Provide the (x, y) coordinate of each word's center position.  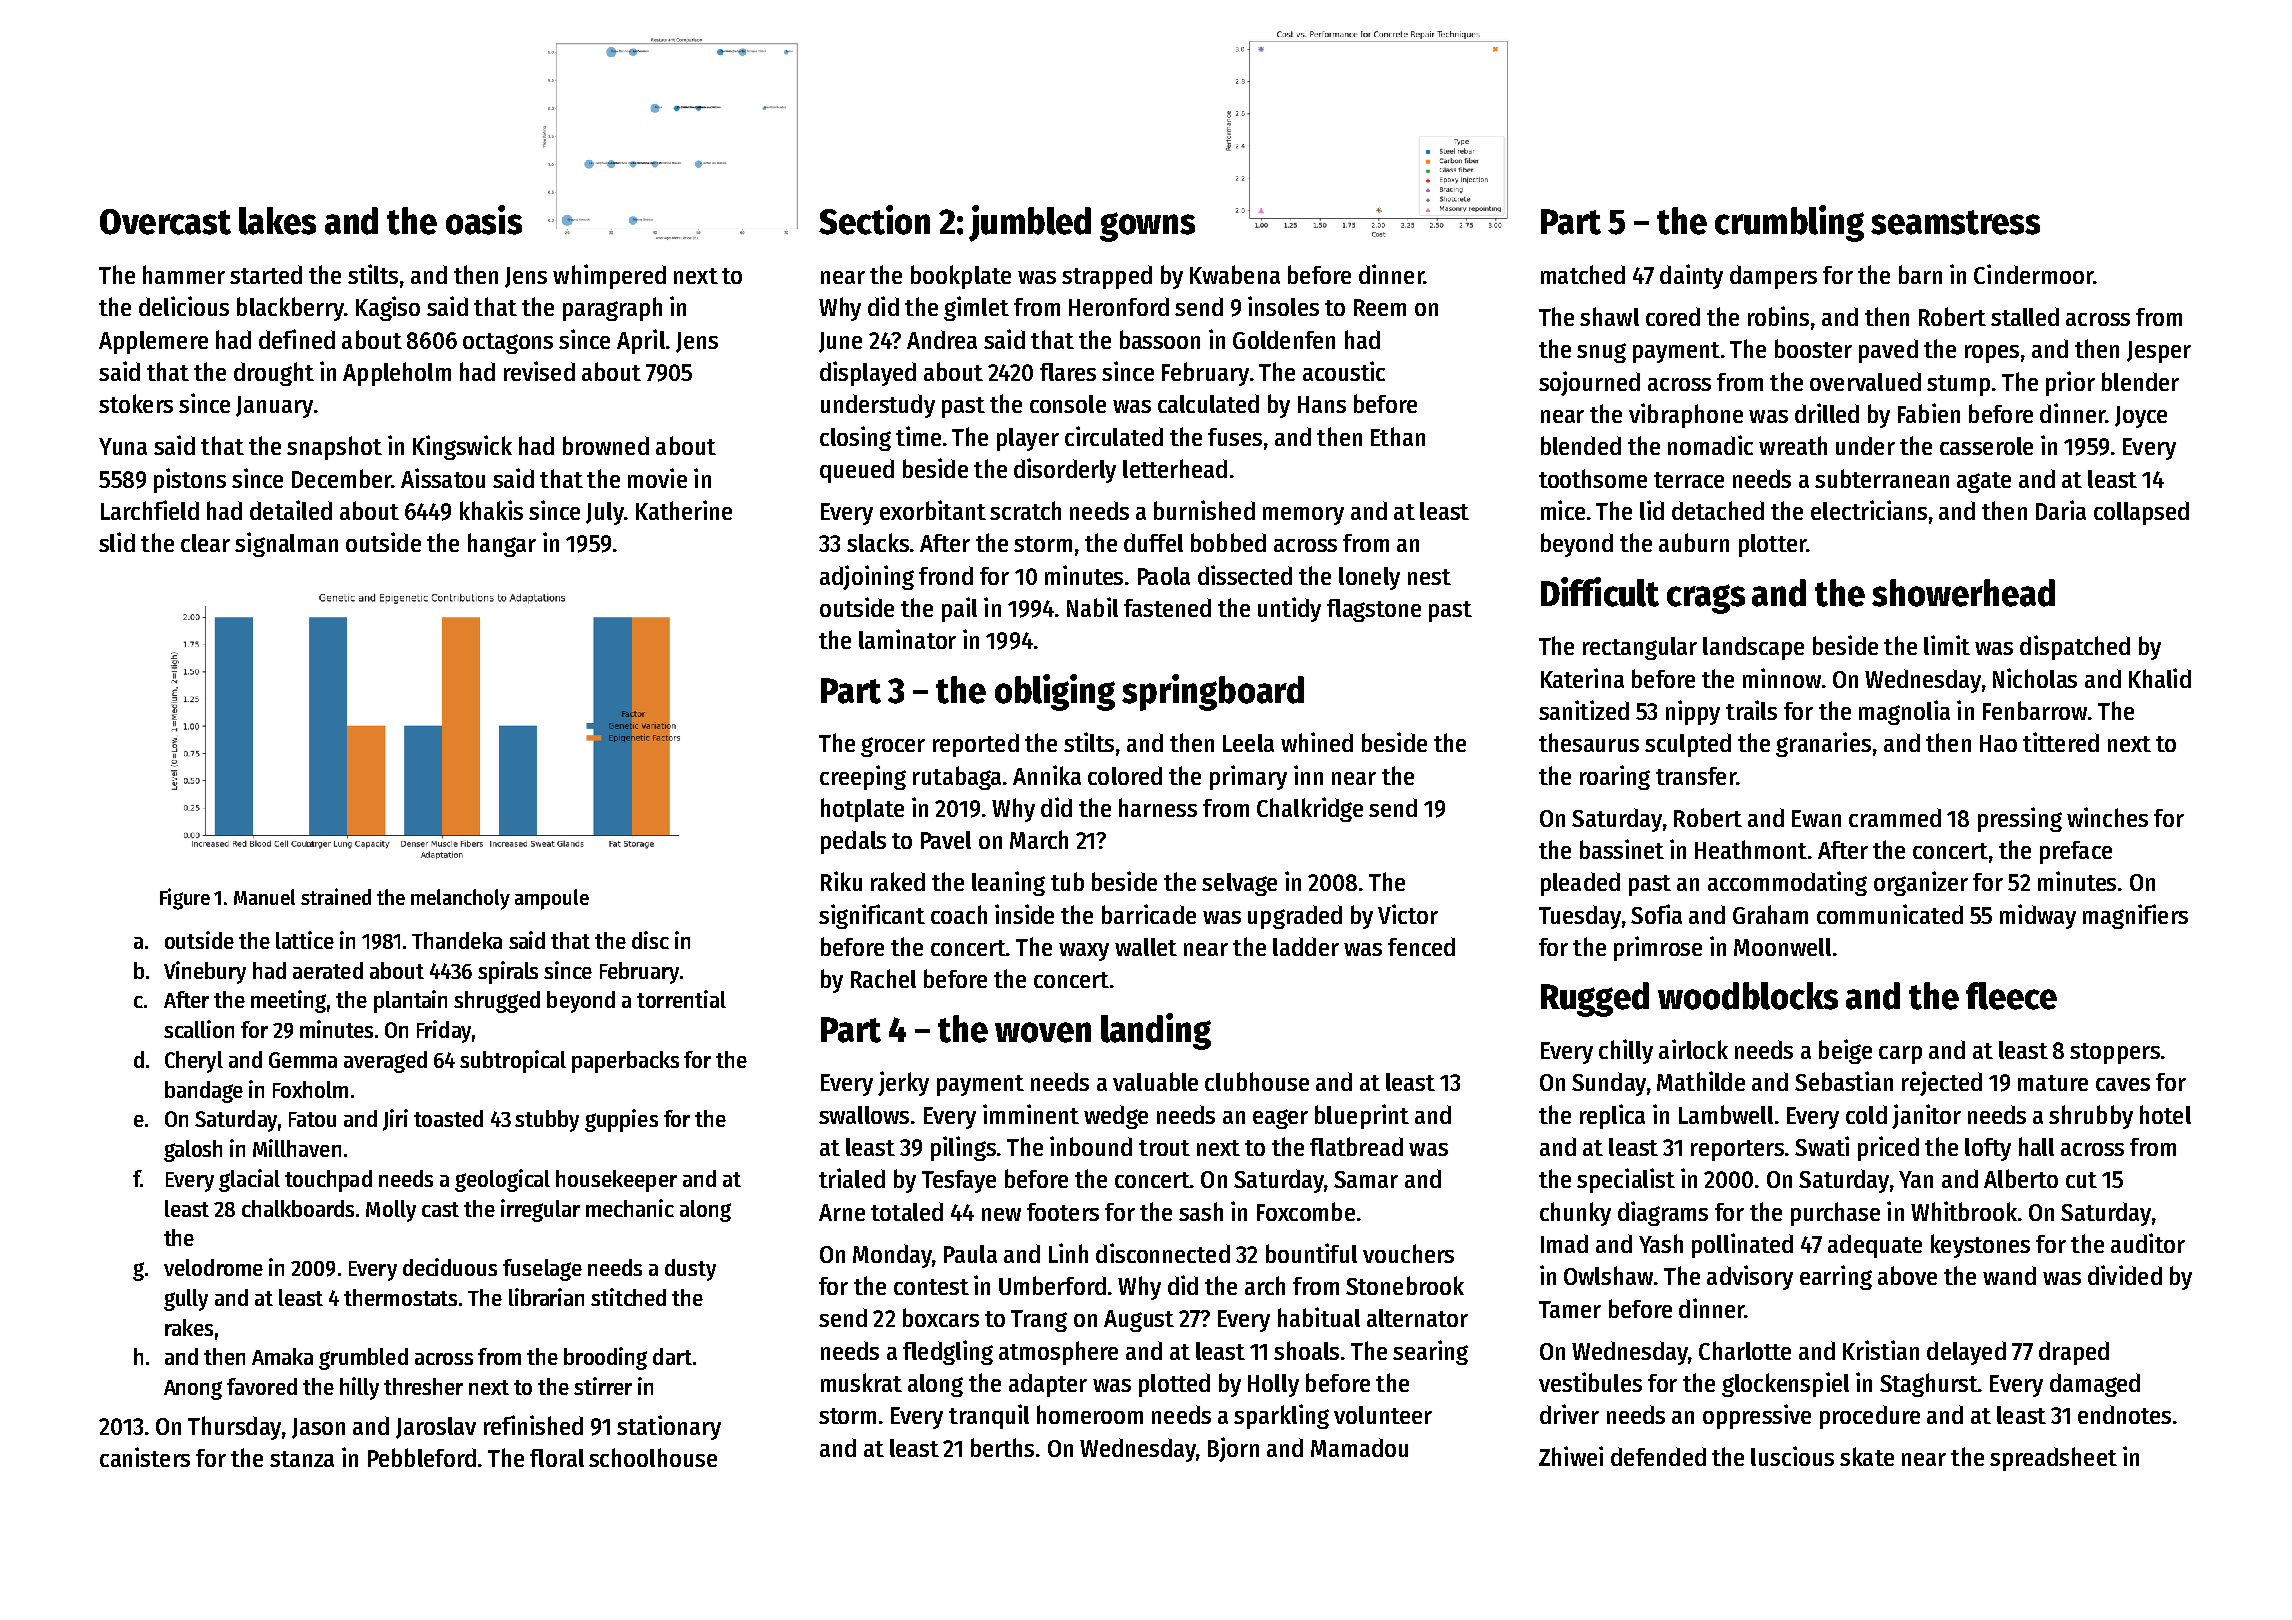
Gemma (303, 1060)
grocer (893, 747)
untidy (1289, 609)
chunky (1575, 1214)
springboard (1213, 692)
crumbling (1789, 223)
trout (1164, 1148)
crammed (1895, 817)
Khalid (2160, 678)
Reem (1380, 307)
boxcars (941, 1317)
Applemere (153, 342)
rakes (189, 1327)
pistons (190, 480)
